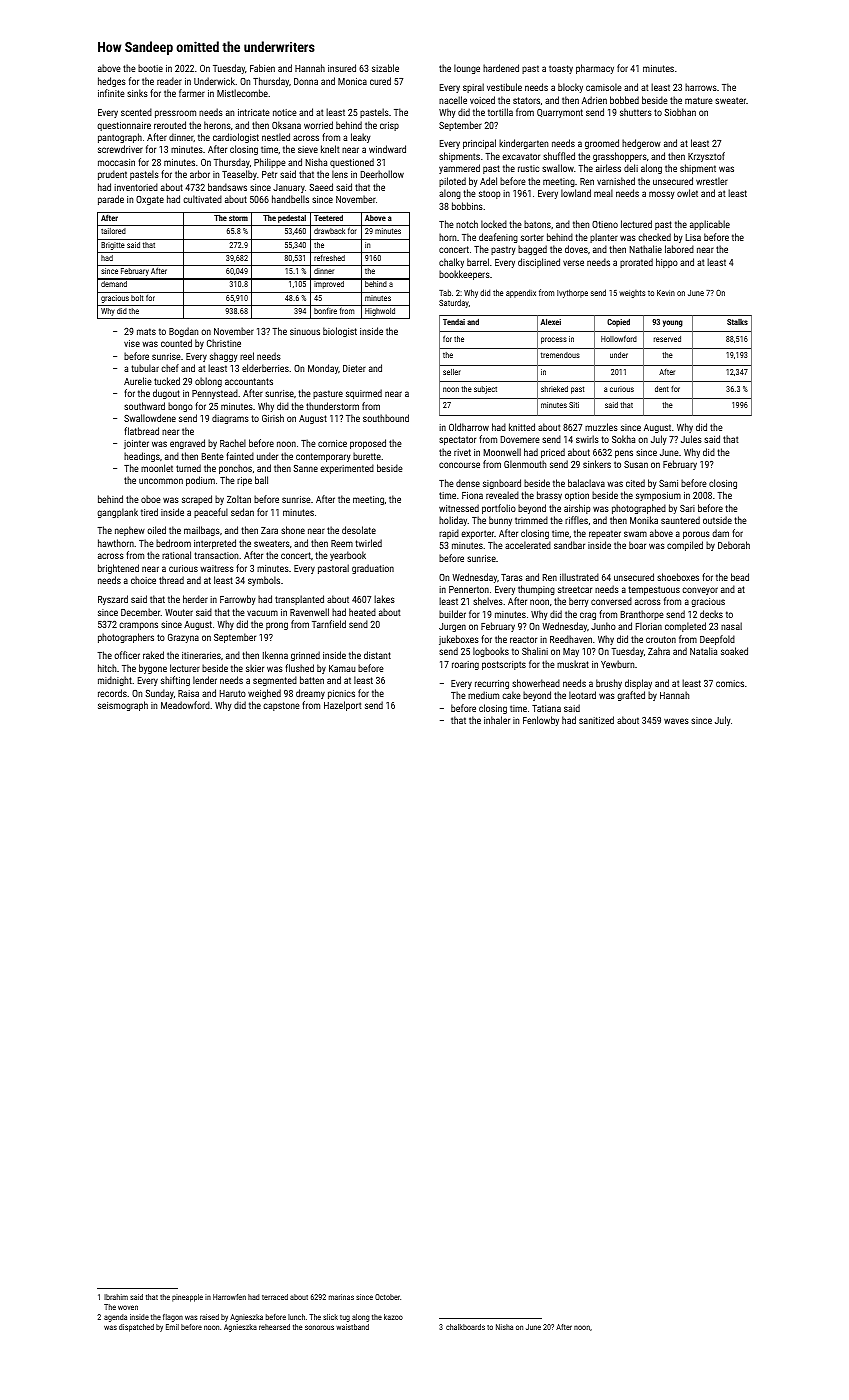  I want to click on dispatched, so click(136, 1328).
